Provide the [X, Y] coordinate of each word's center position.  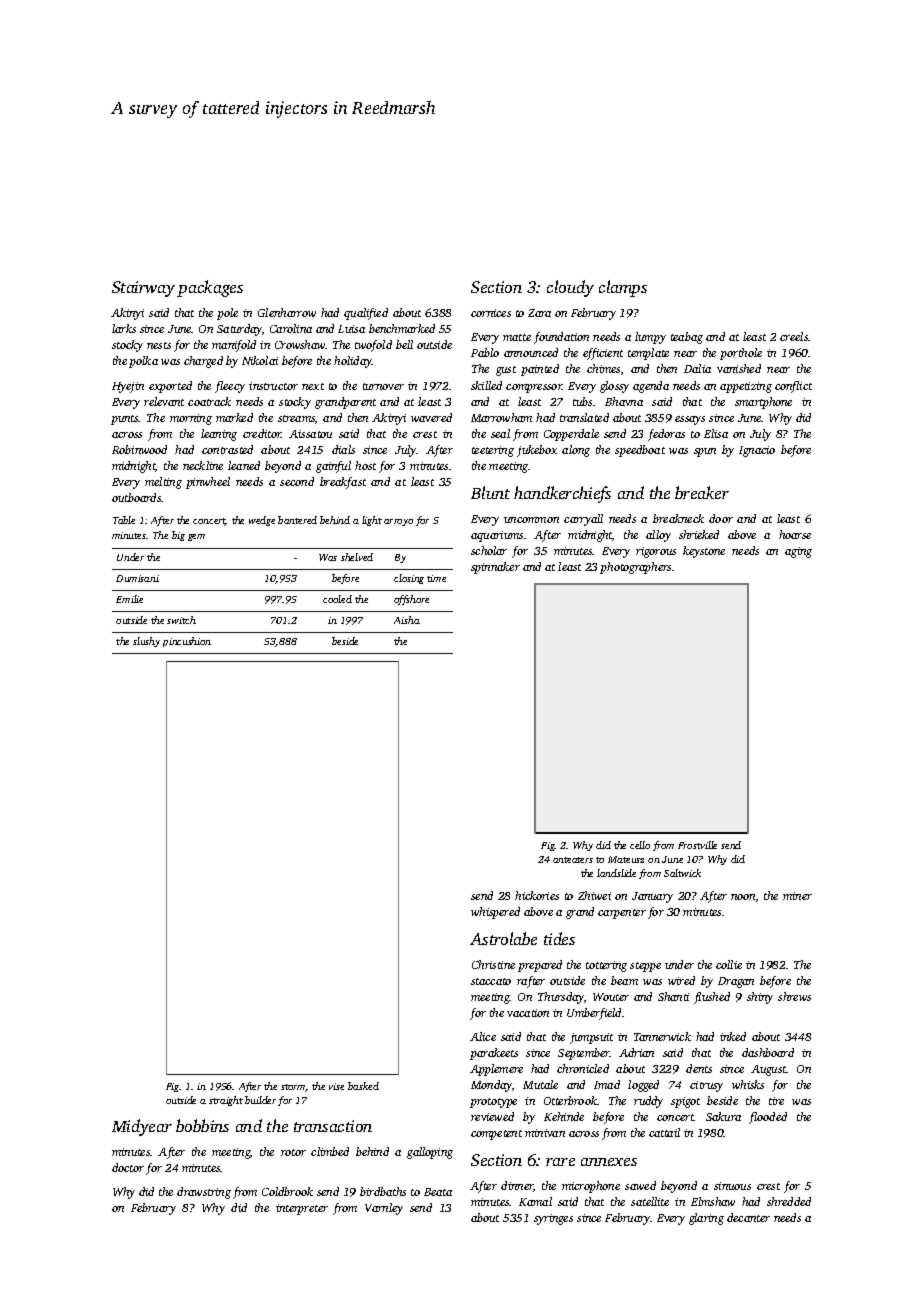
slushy [146, 642]
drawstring [204, 1193]
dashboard [768, 1052]
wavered [431, 417]
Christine [493, 964]
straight [226, 1101]
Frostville [697, 845]
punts [125, 420]
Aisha [407, 620]
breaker [702, 492]
